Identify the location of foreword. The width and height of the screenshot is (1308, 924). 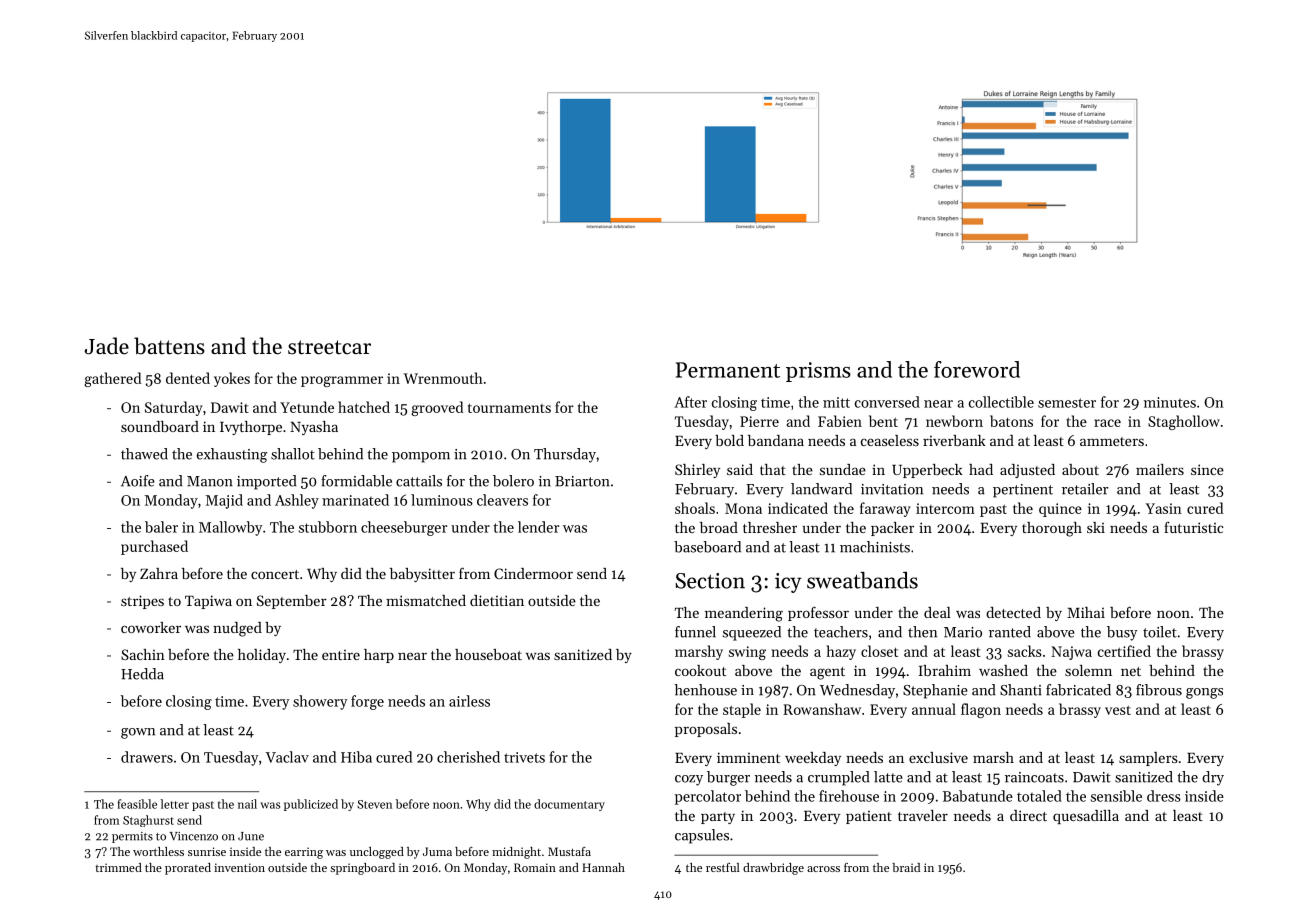
(977, 369).
